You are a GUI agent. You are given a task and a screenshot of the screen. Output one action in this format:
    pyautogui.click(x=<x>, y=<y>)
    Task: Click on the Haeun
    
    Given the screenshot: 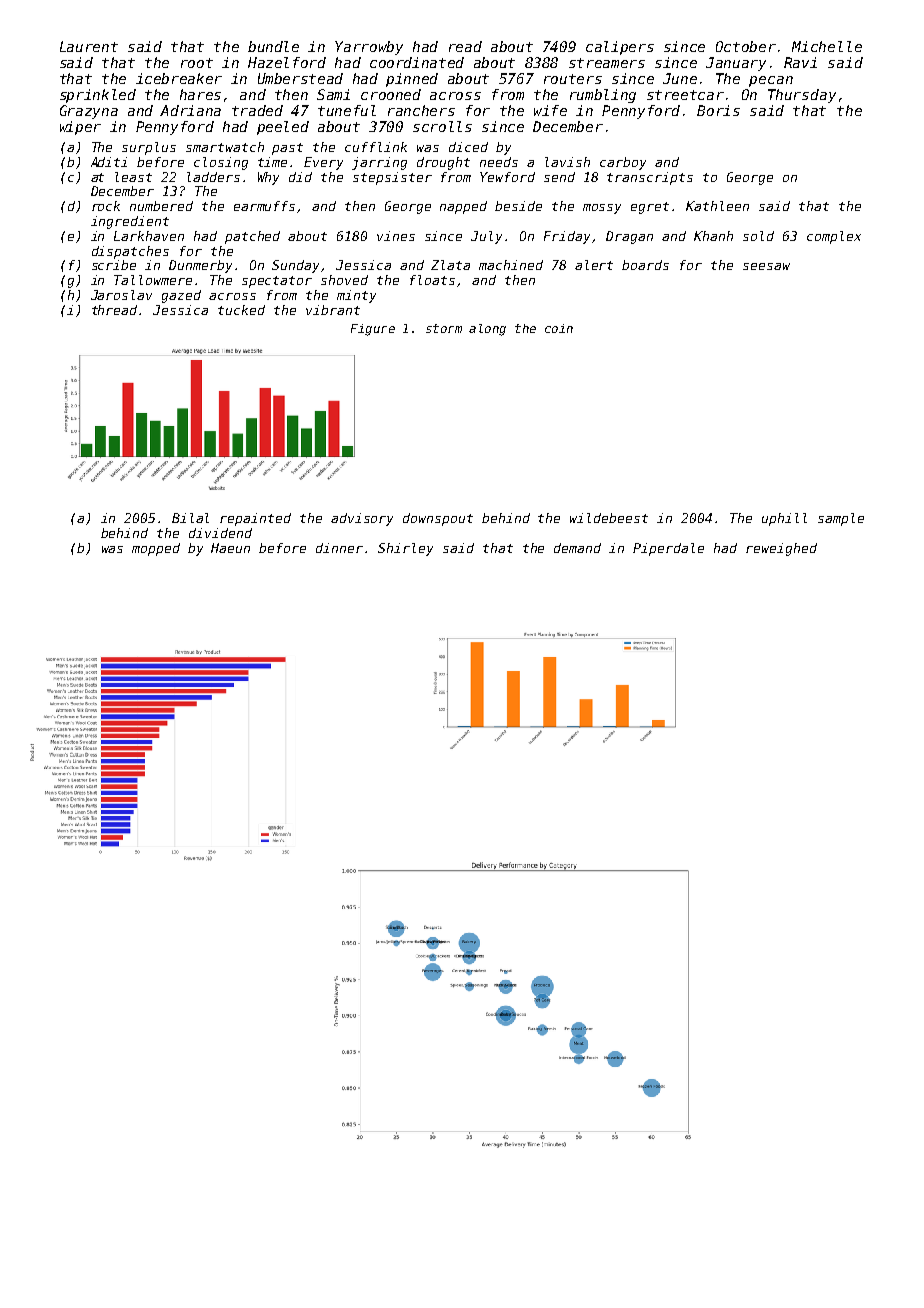 What is the action you would take?
    pyautogui.click(x=230, y=548)
